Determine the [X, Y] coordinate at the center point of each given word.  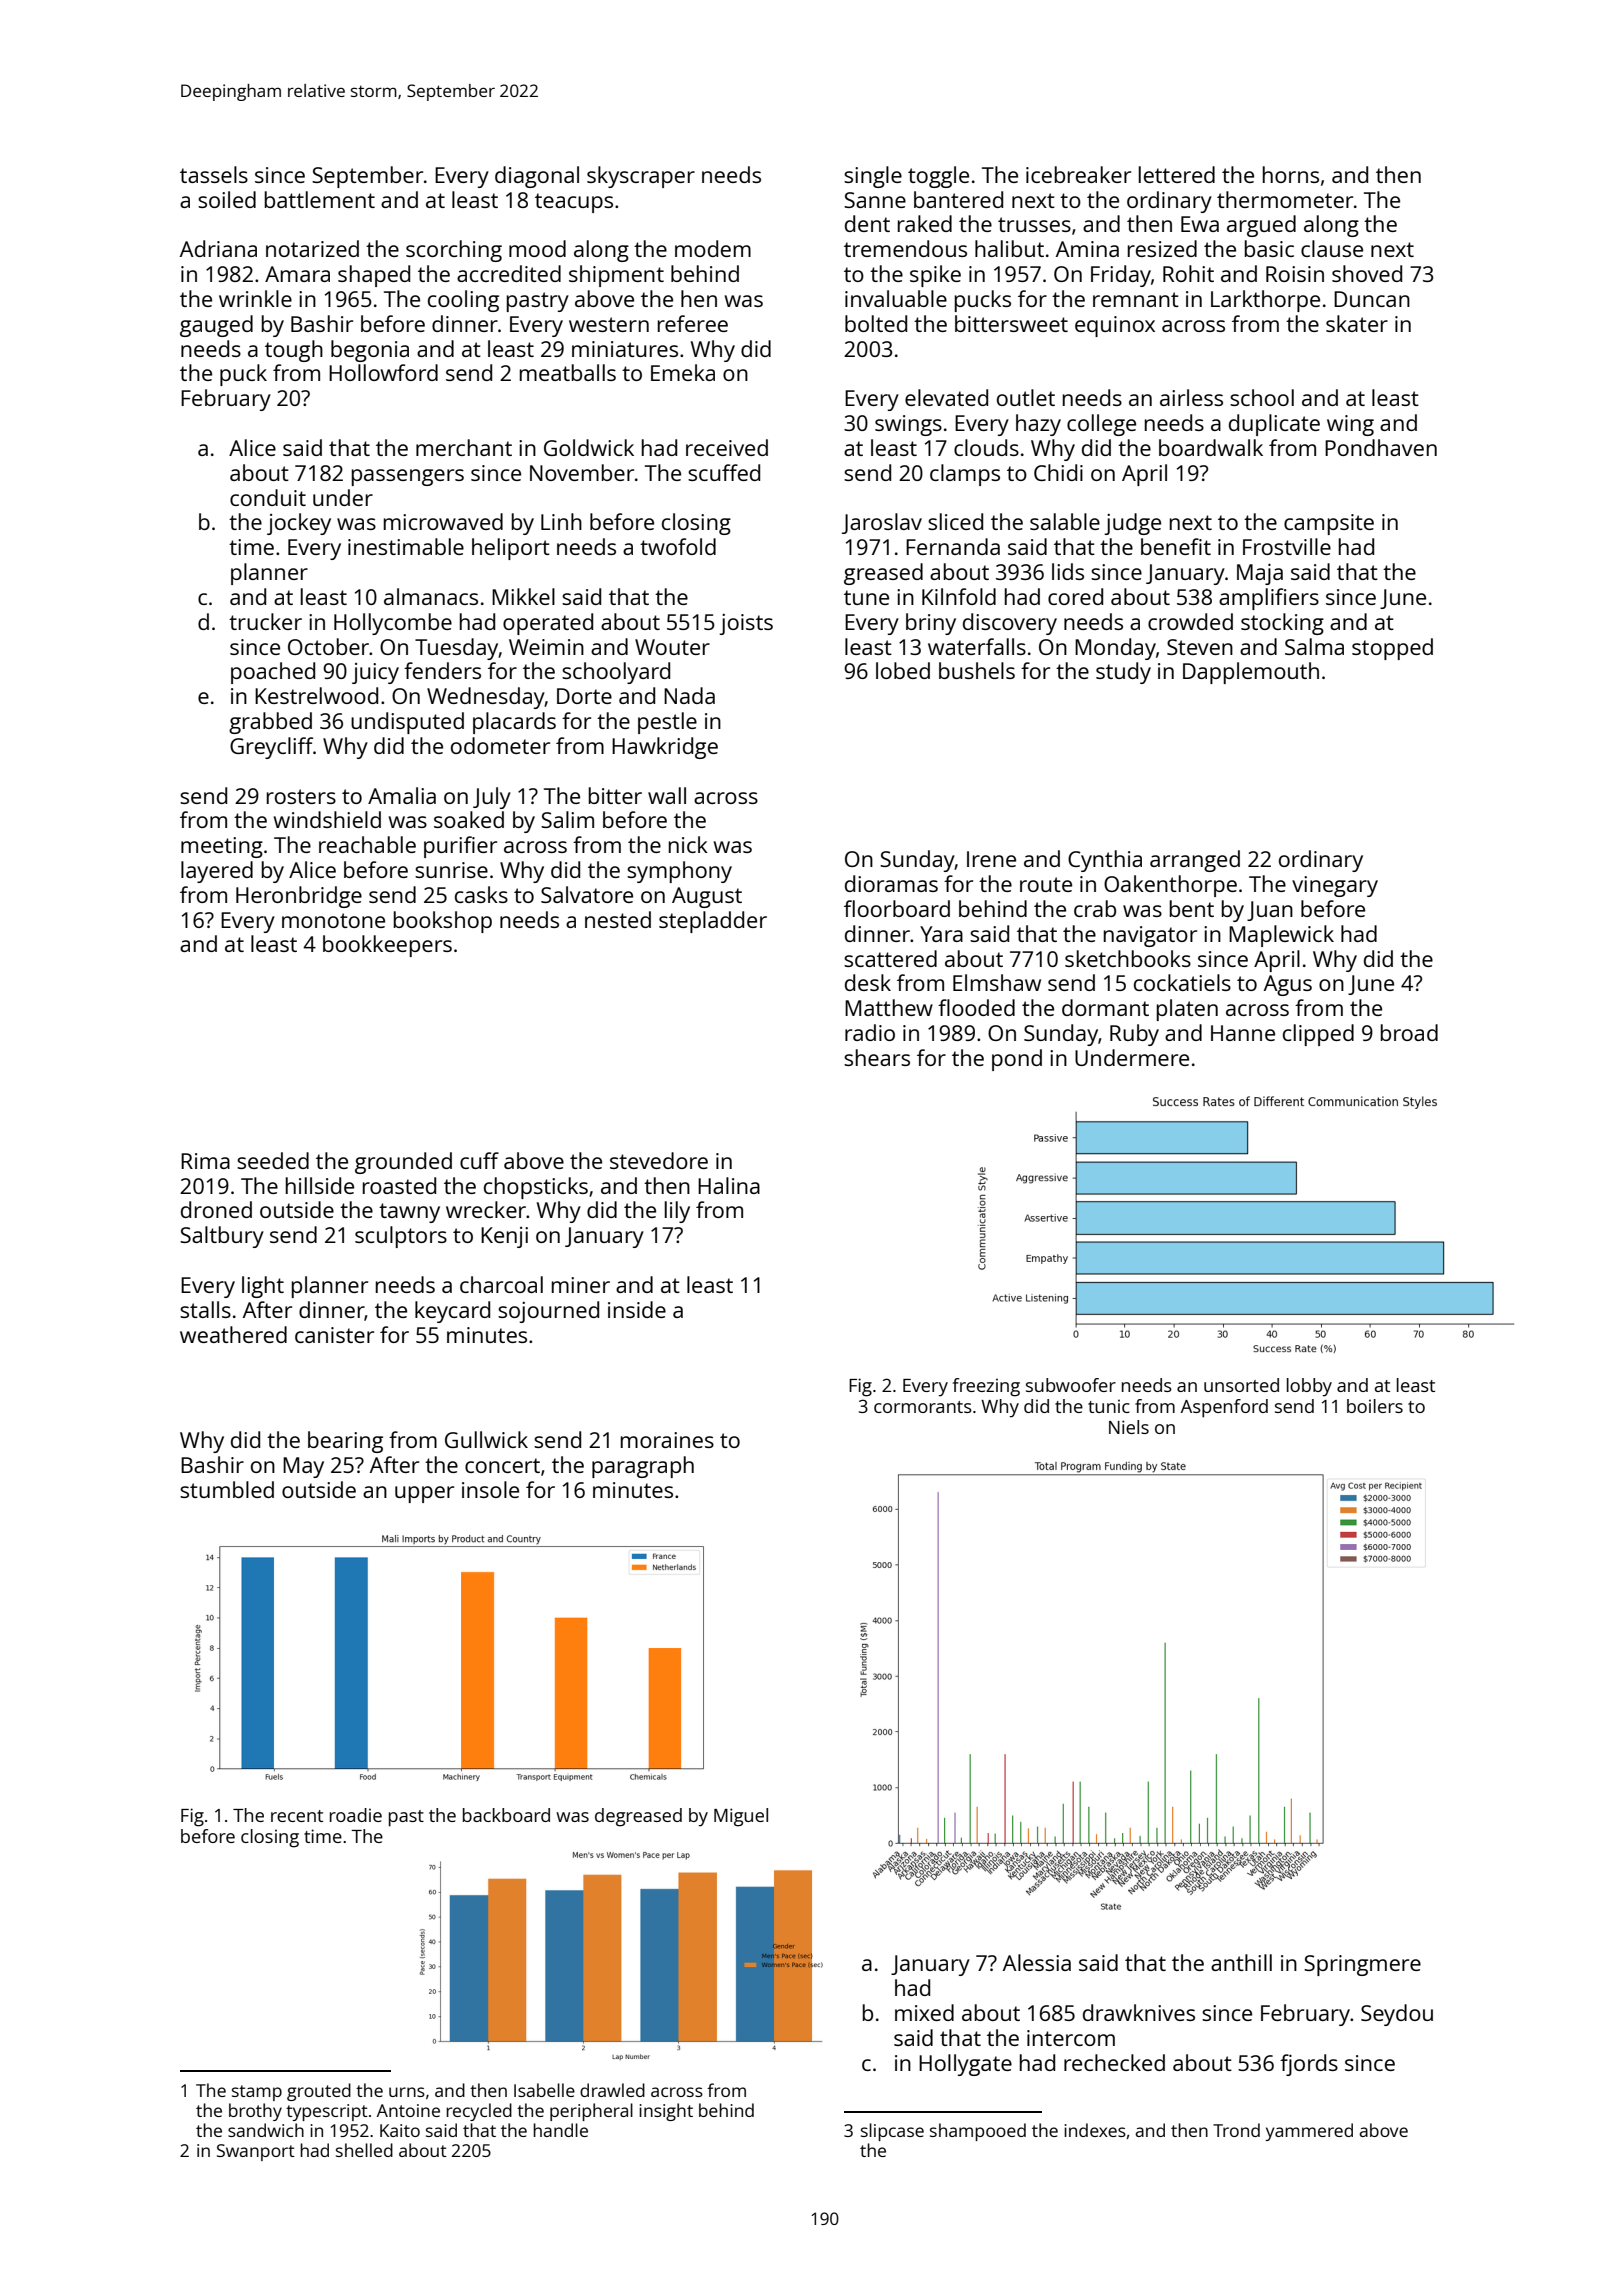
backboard [506, 1815]
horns [1291, 174]
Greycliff [271, 748]
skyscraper [641, 177]
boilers [1375, 1406]
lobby [1309, 1387]
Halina [729, 1185]
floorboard [897, 908]
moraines [667, 1440]
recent [297, 1816]
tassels [214, 174]
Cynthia [1105, 861]
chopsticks [536, 1188]
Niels [1129, 1427]
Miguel [741, 1817]
